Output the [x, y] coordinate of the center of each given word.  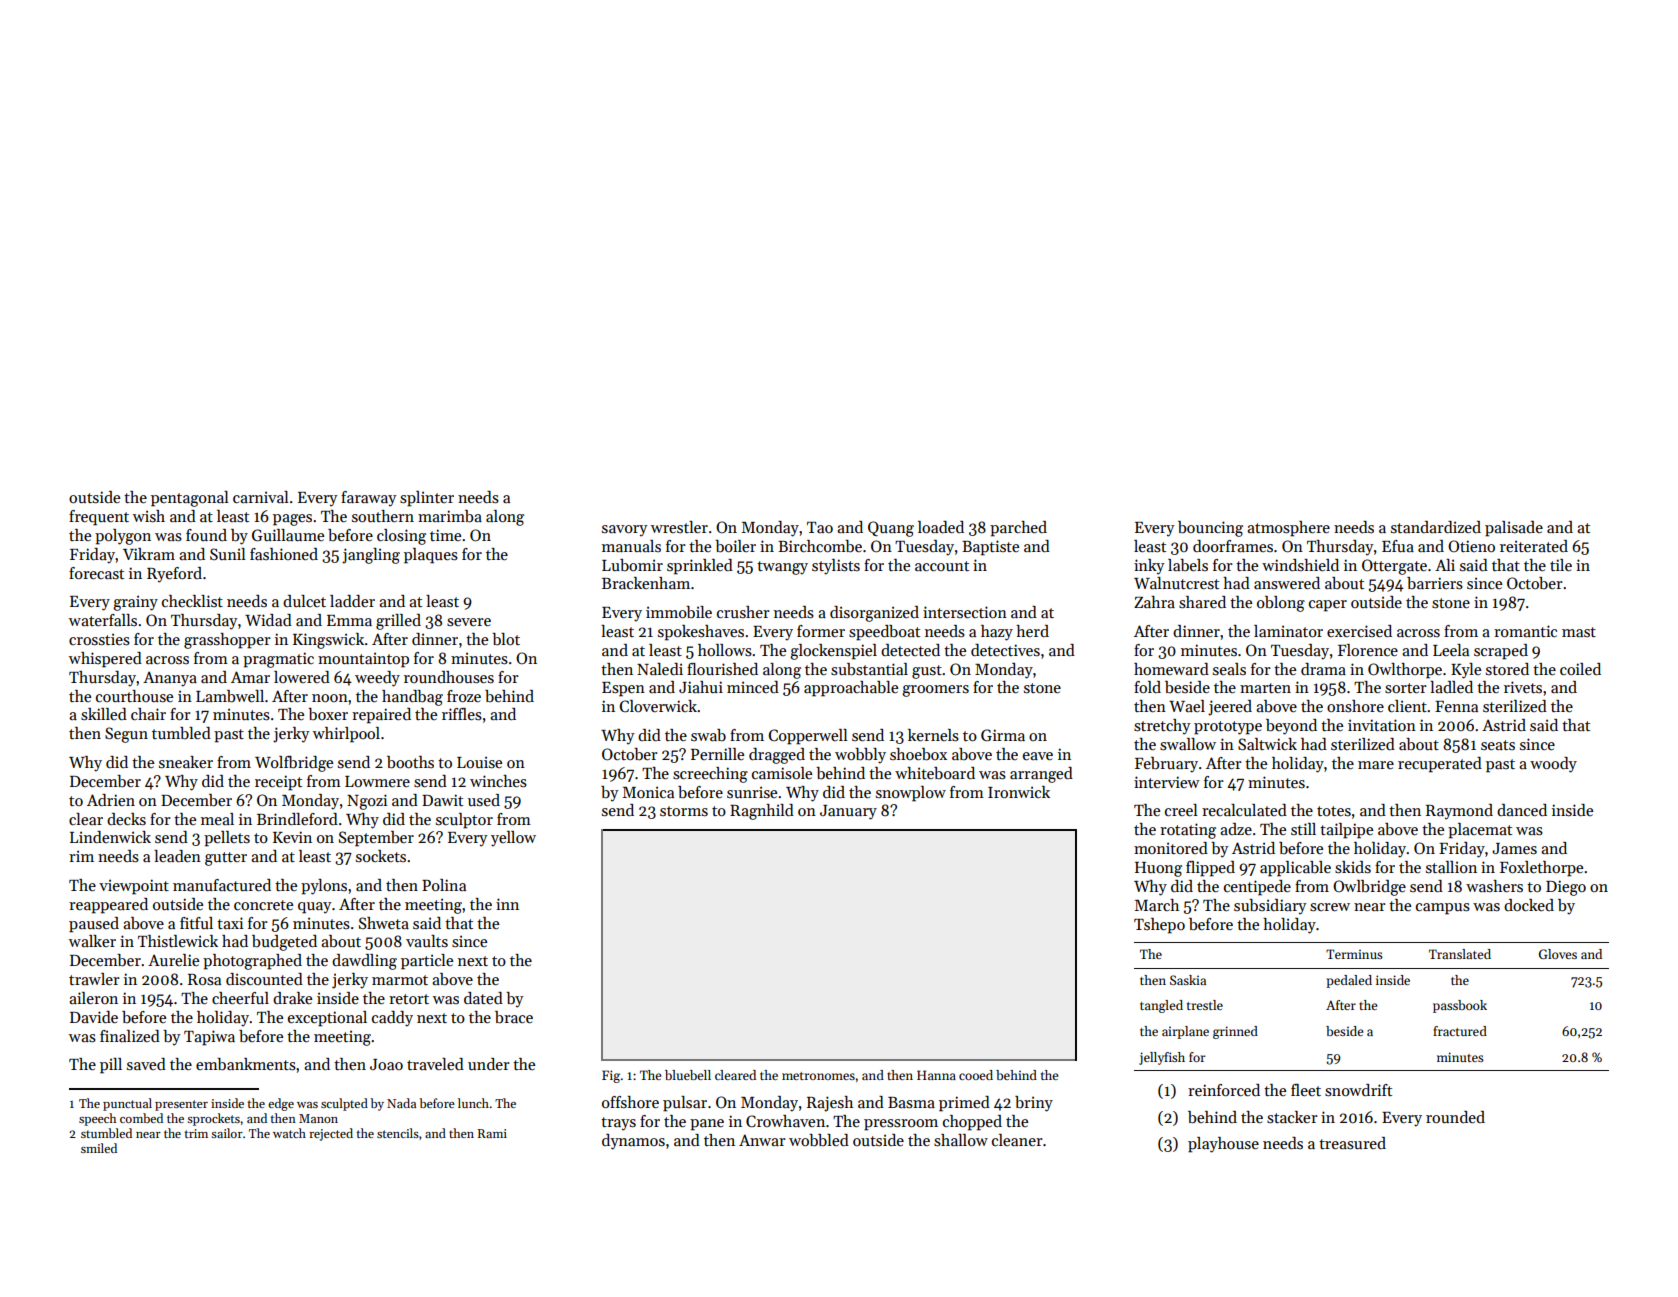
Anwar [762, 1140]
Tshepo [1159, 926]
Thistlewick [178, 941]
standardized [1436, 527]
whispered [105, 660]
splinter [427, 499]
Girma [1003, 735]
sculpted [344, 1104]
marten [1265, 688]
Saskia [1188, 980]
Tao [820, 527]
